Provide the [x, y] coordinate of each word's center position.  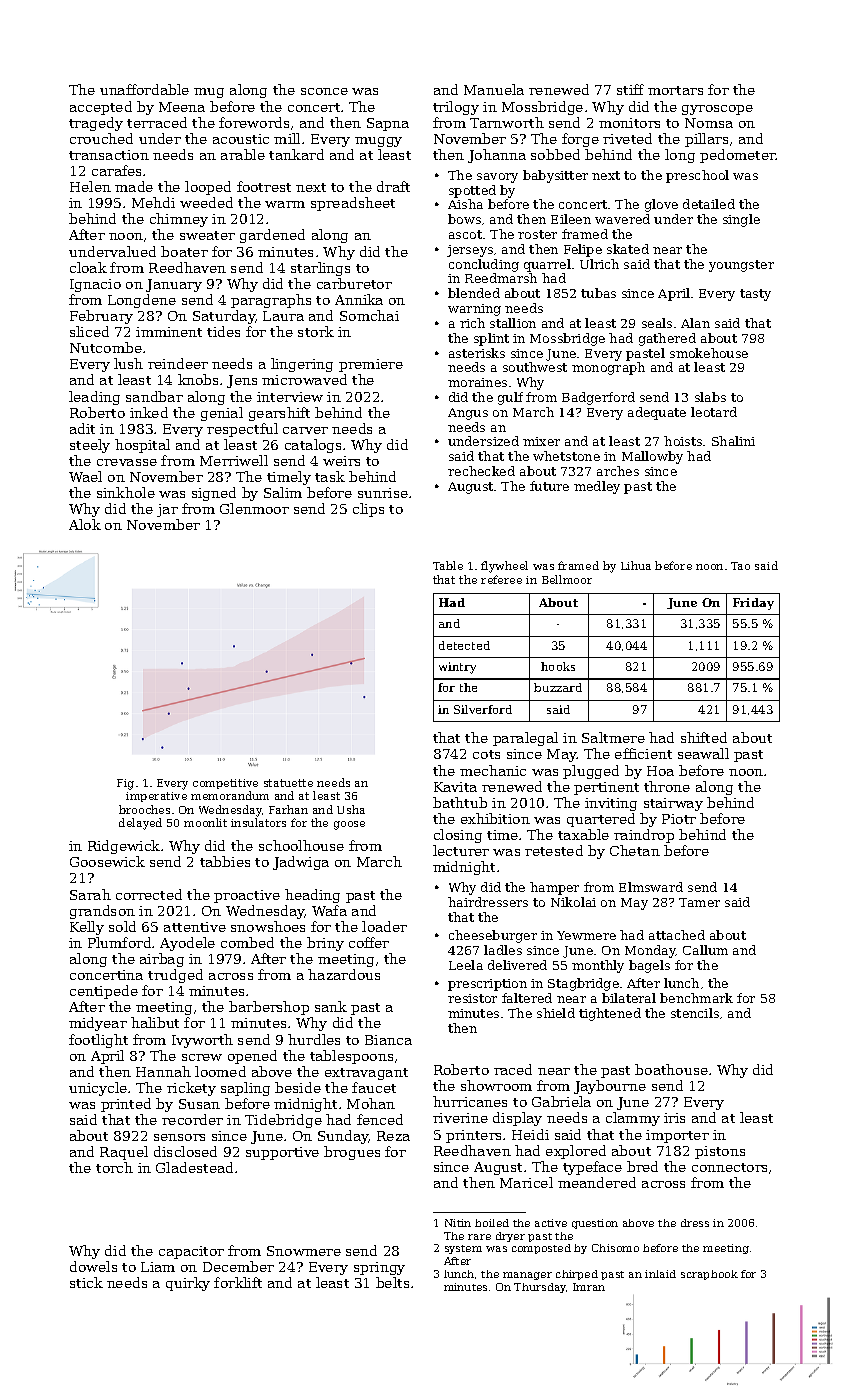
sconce [324, 91]
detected [464, 645]
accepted [101, 108]
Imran [589, 1287]
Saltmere [613, 737]
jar [167, 510]
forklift [238, 1282]
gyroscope [717, 110]
